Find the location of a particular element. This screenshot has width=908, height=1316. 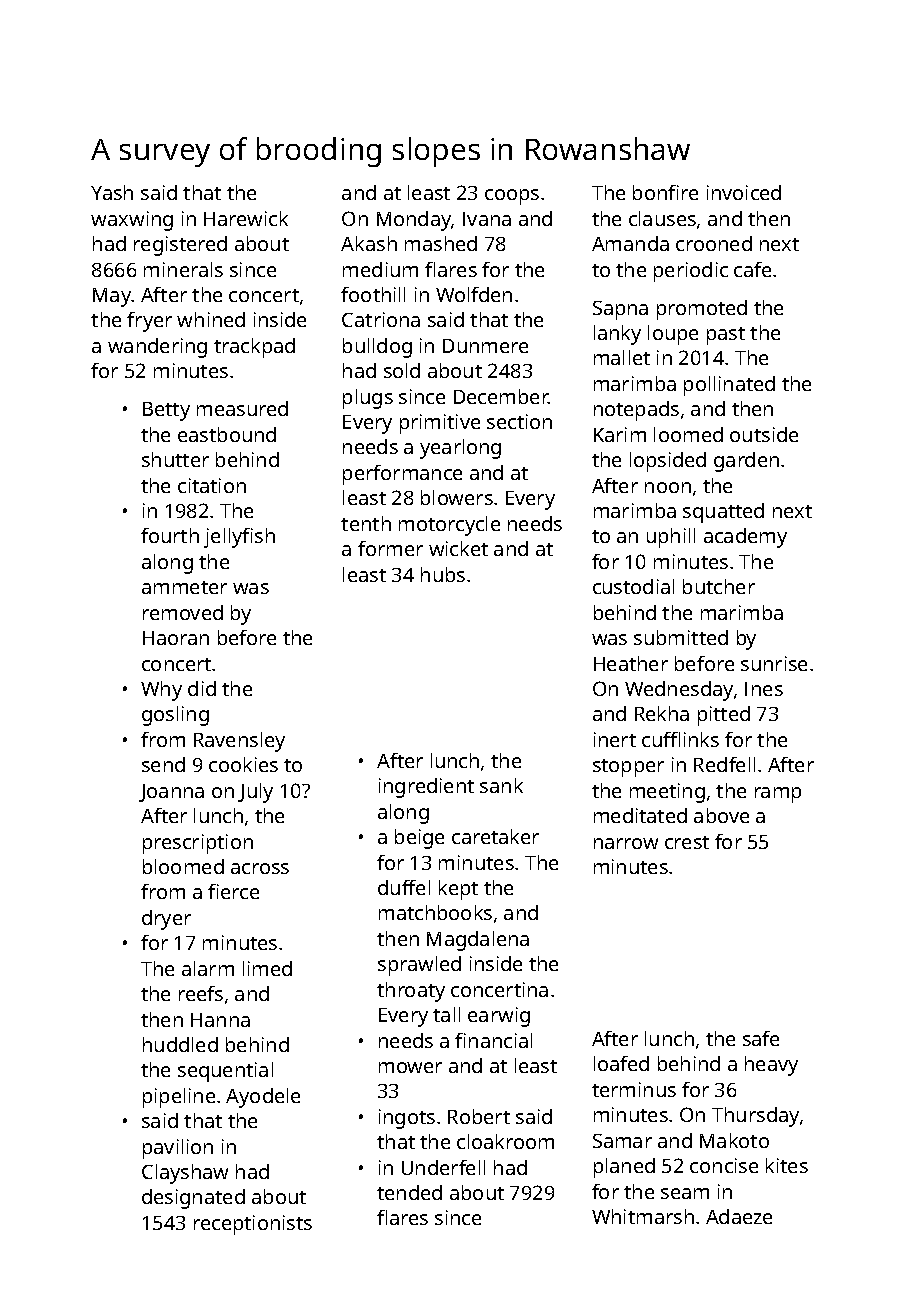

uphill is located at coordinates (671, 538).
